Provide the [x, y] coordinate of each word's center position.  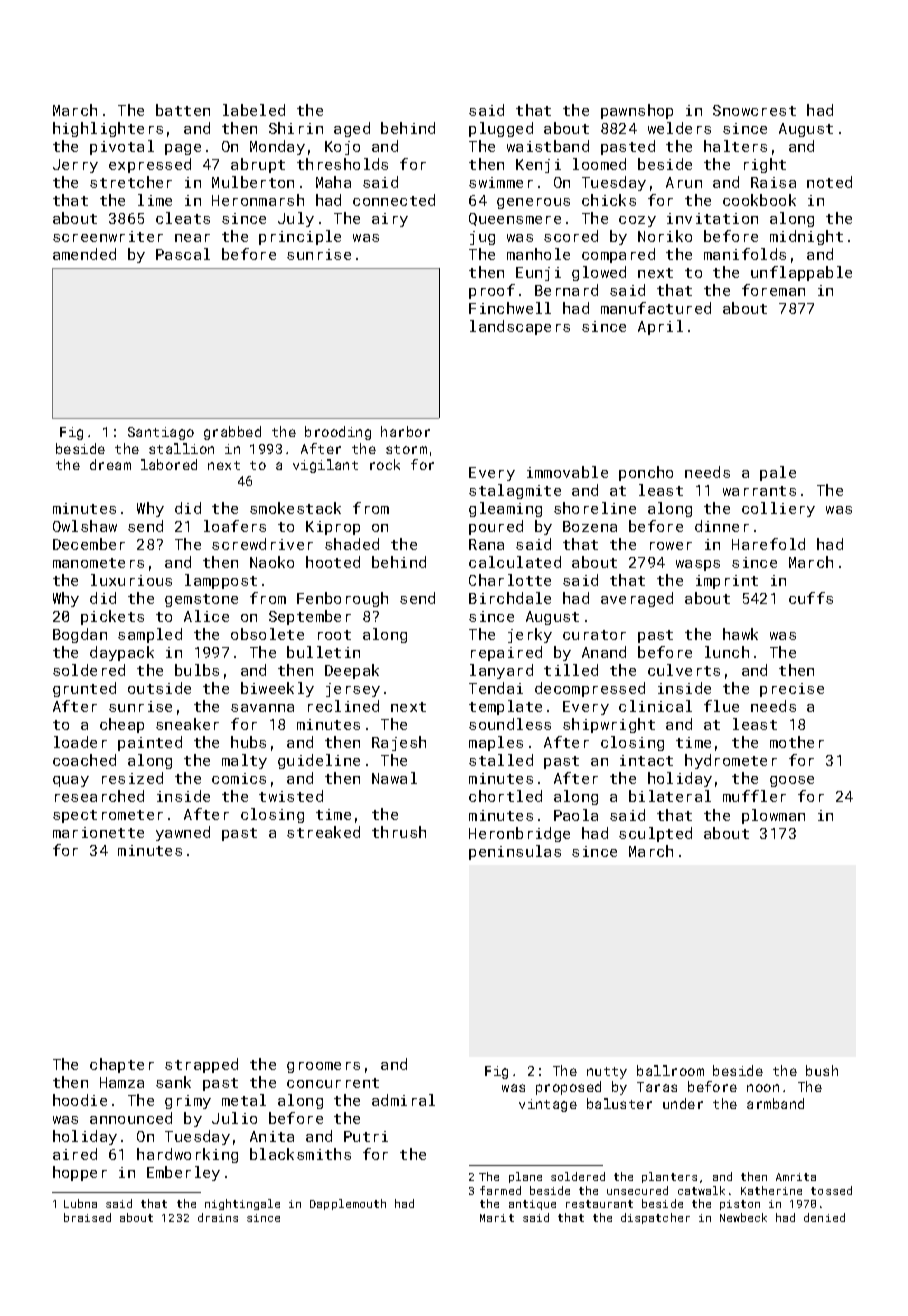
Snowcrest [754, 110]
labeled [254, 110]
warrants [759, 491]
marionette [98, 832]
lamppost [221, 581]
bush [822, 1070]
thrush [399, 832]
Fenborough [342, 599]
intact [646, 760]
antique [532, 1205]
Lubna [80, 1203]
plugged [501, 129]
